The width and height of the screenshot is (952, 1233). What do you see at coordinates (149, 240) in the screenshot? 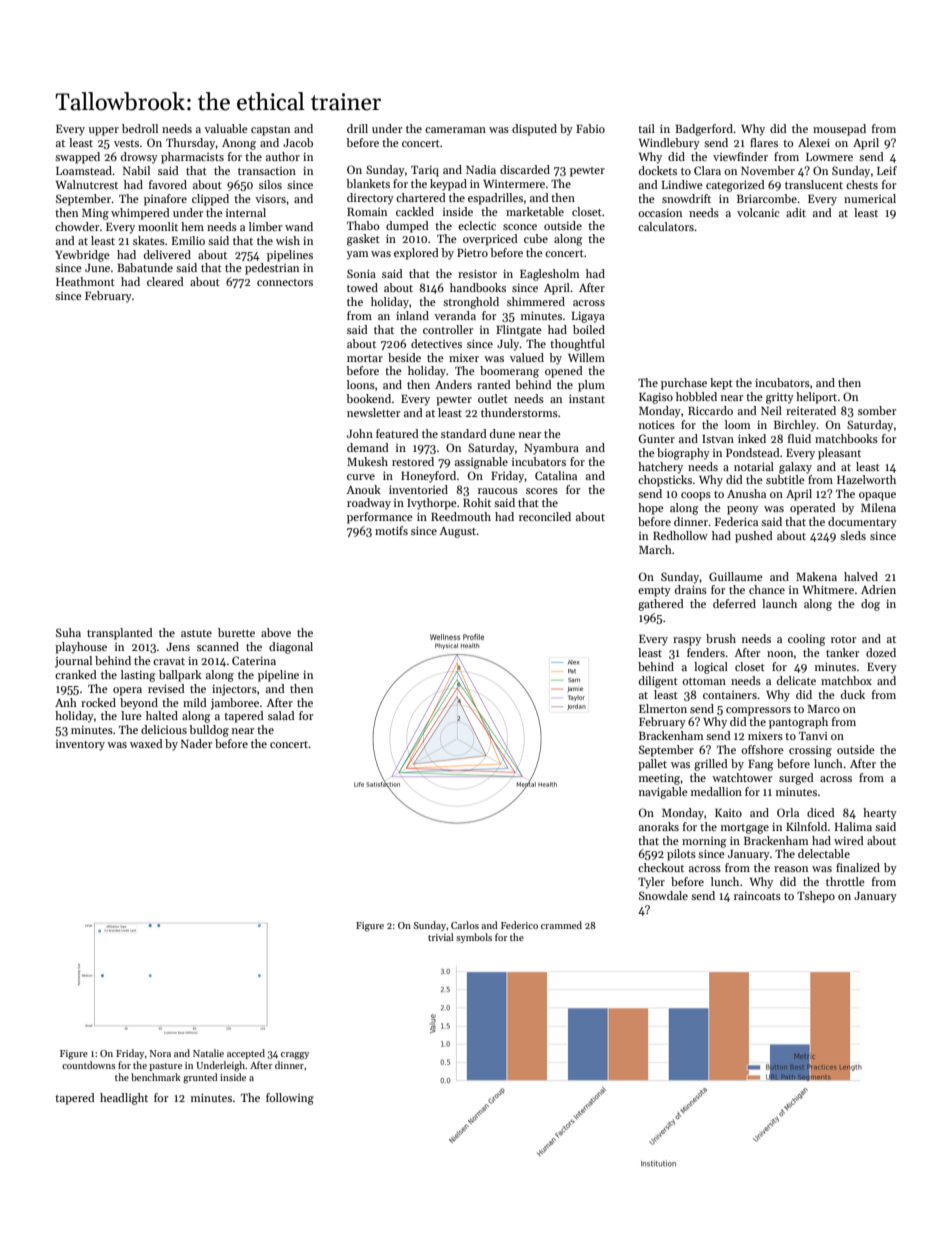
I see `skates` at bounding box center [149, 240].
